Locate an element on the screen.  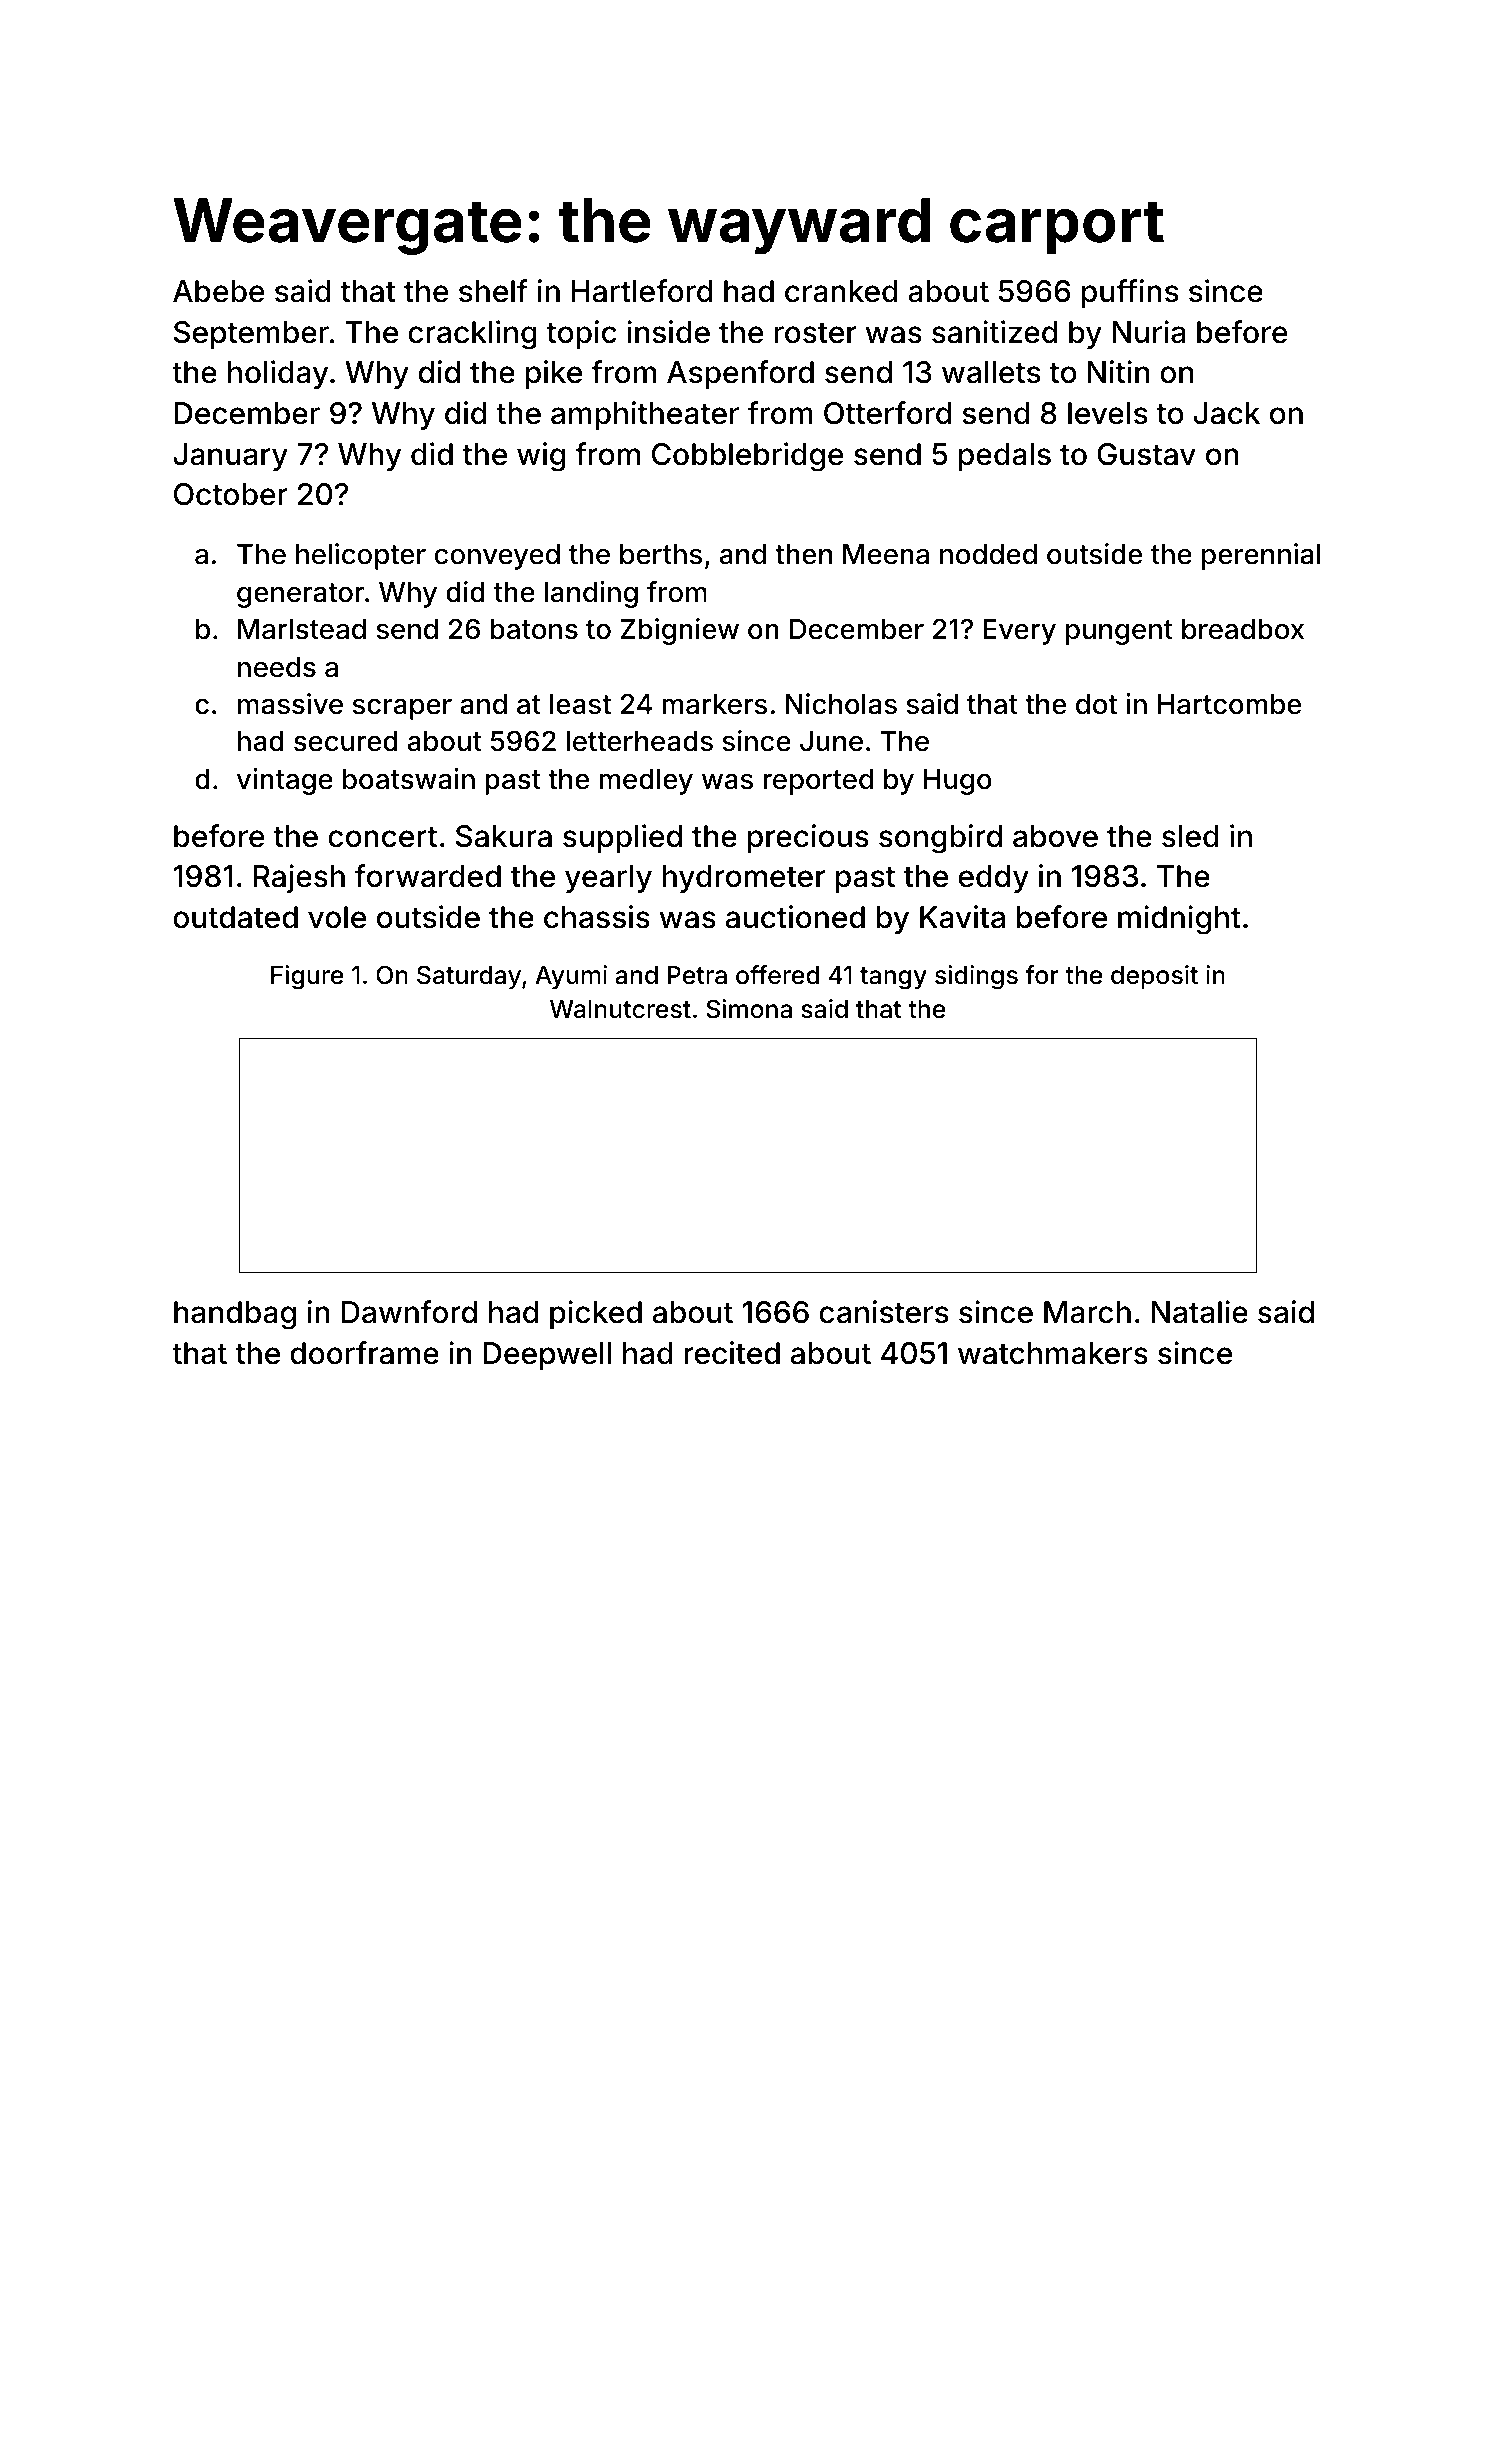
Hartcombe is located at coordinates (1229, 704).
